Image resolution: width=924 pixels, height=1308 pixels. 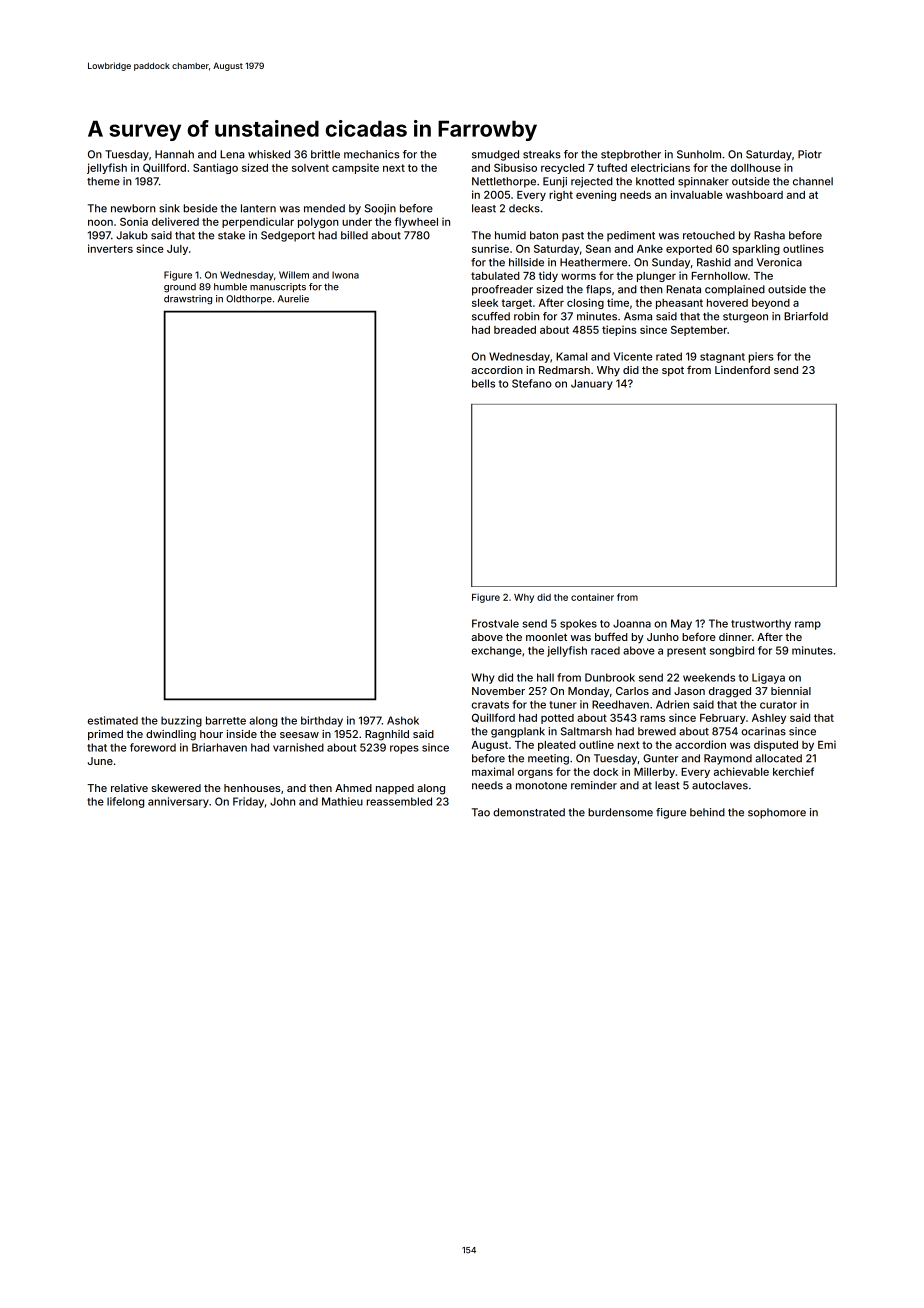 I want to click on ground, so click(x=180, y=288).
